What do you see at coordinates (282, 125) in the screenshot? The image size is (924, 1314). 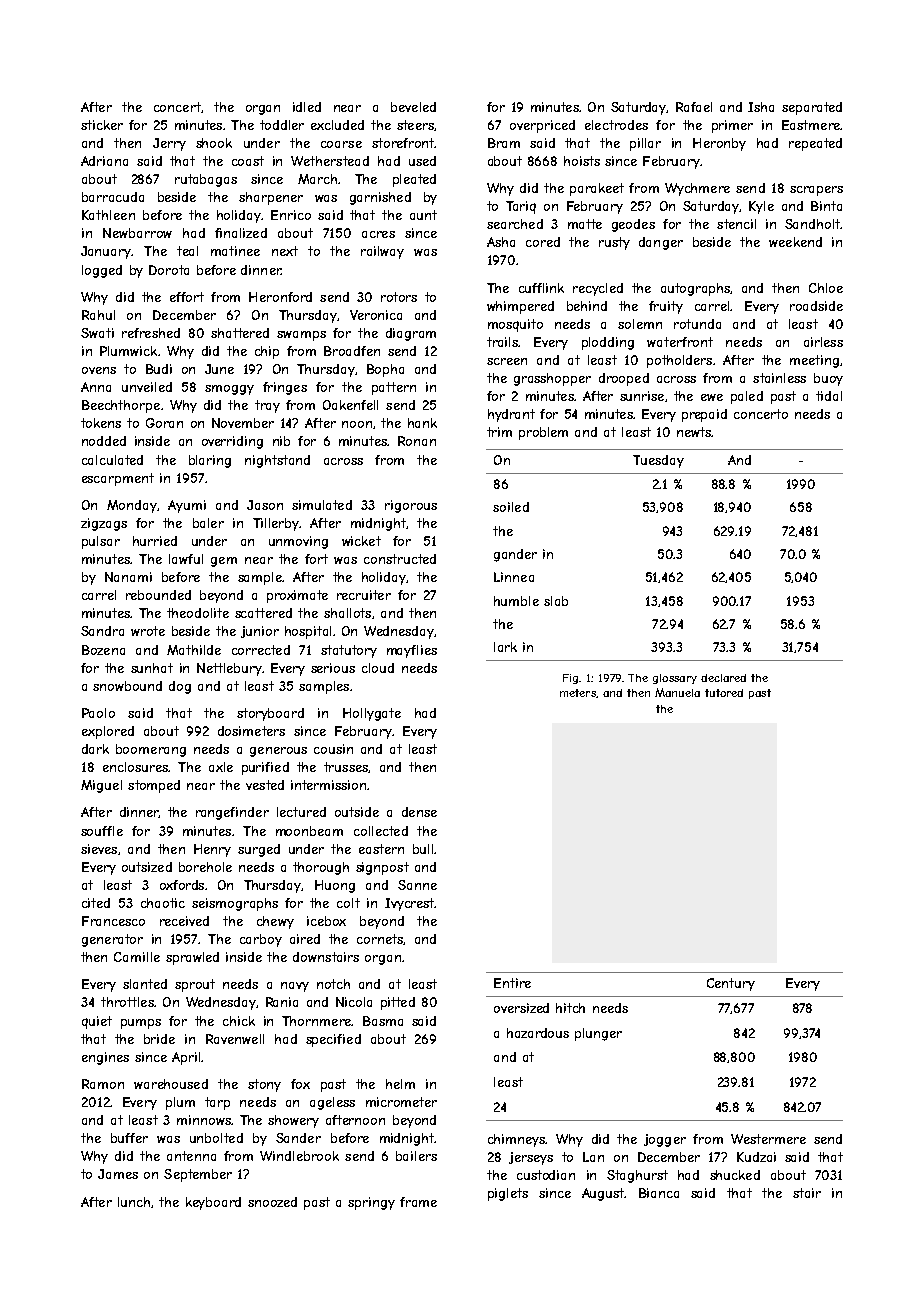 I see `toddler` at bounding box center [282, 125].
